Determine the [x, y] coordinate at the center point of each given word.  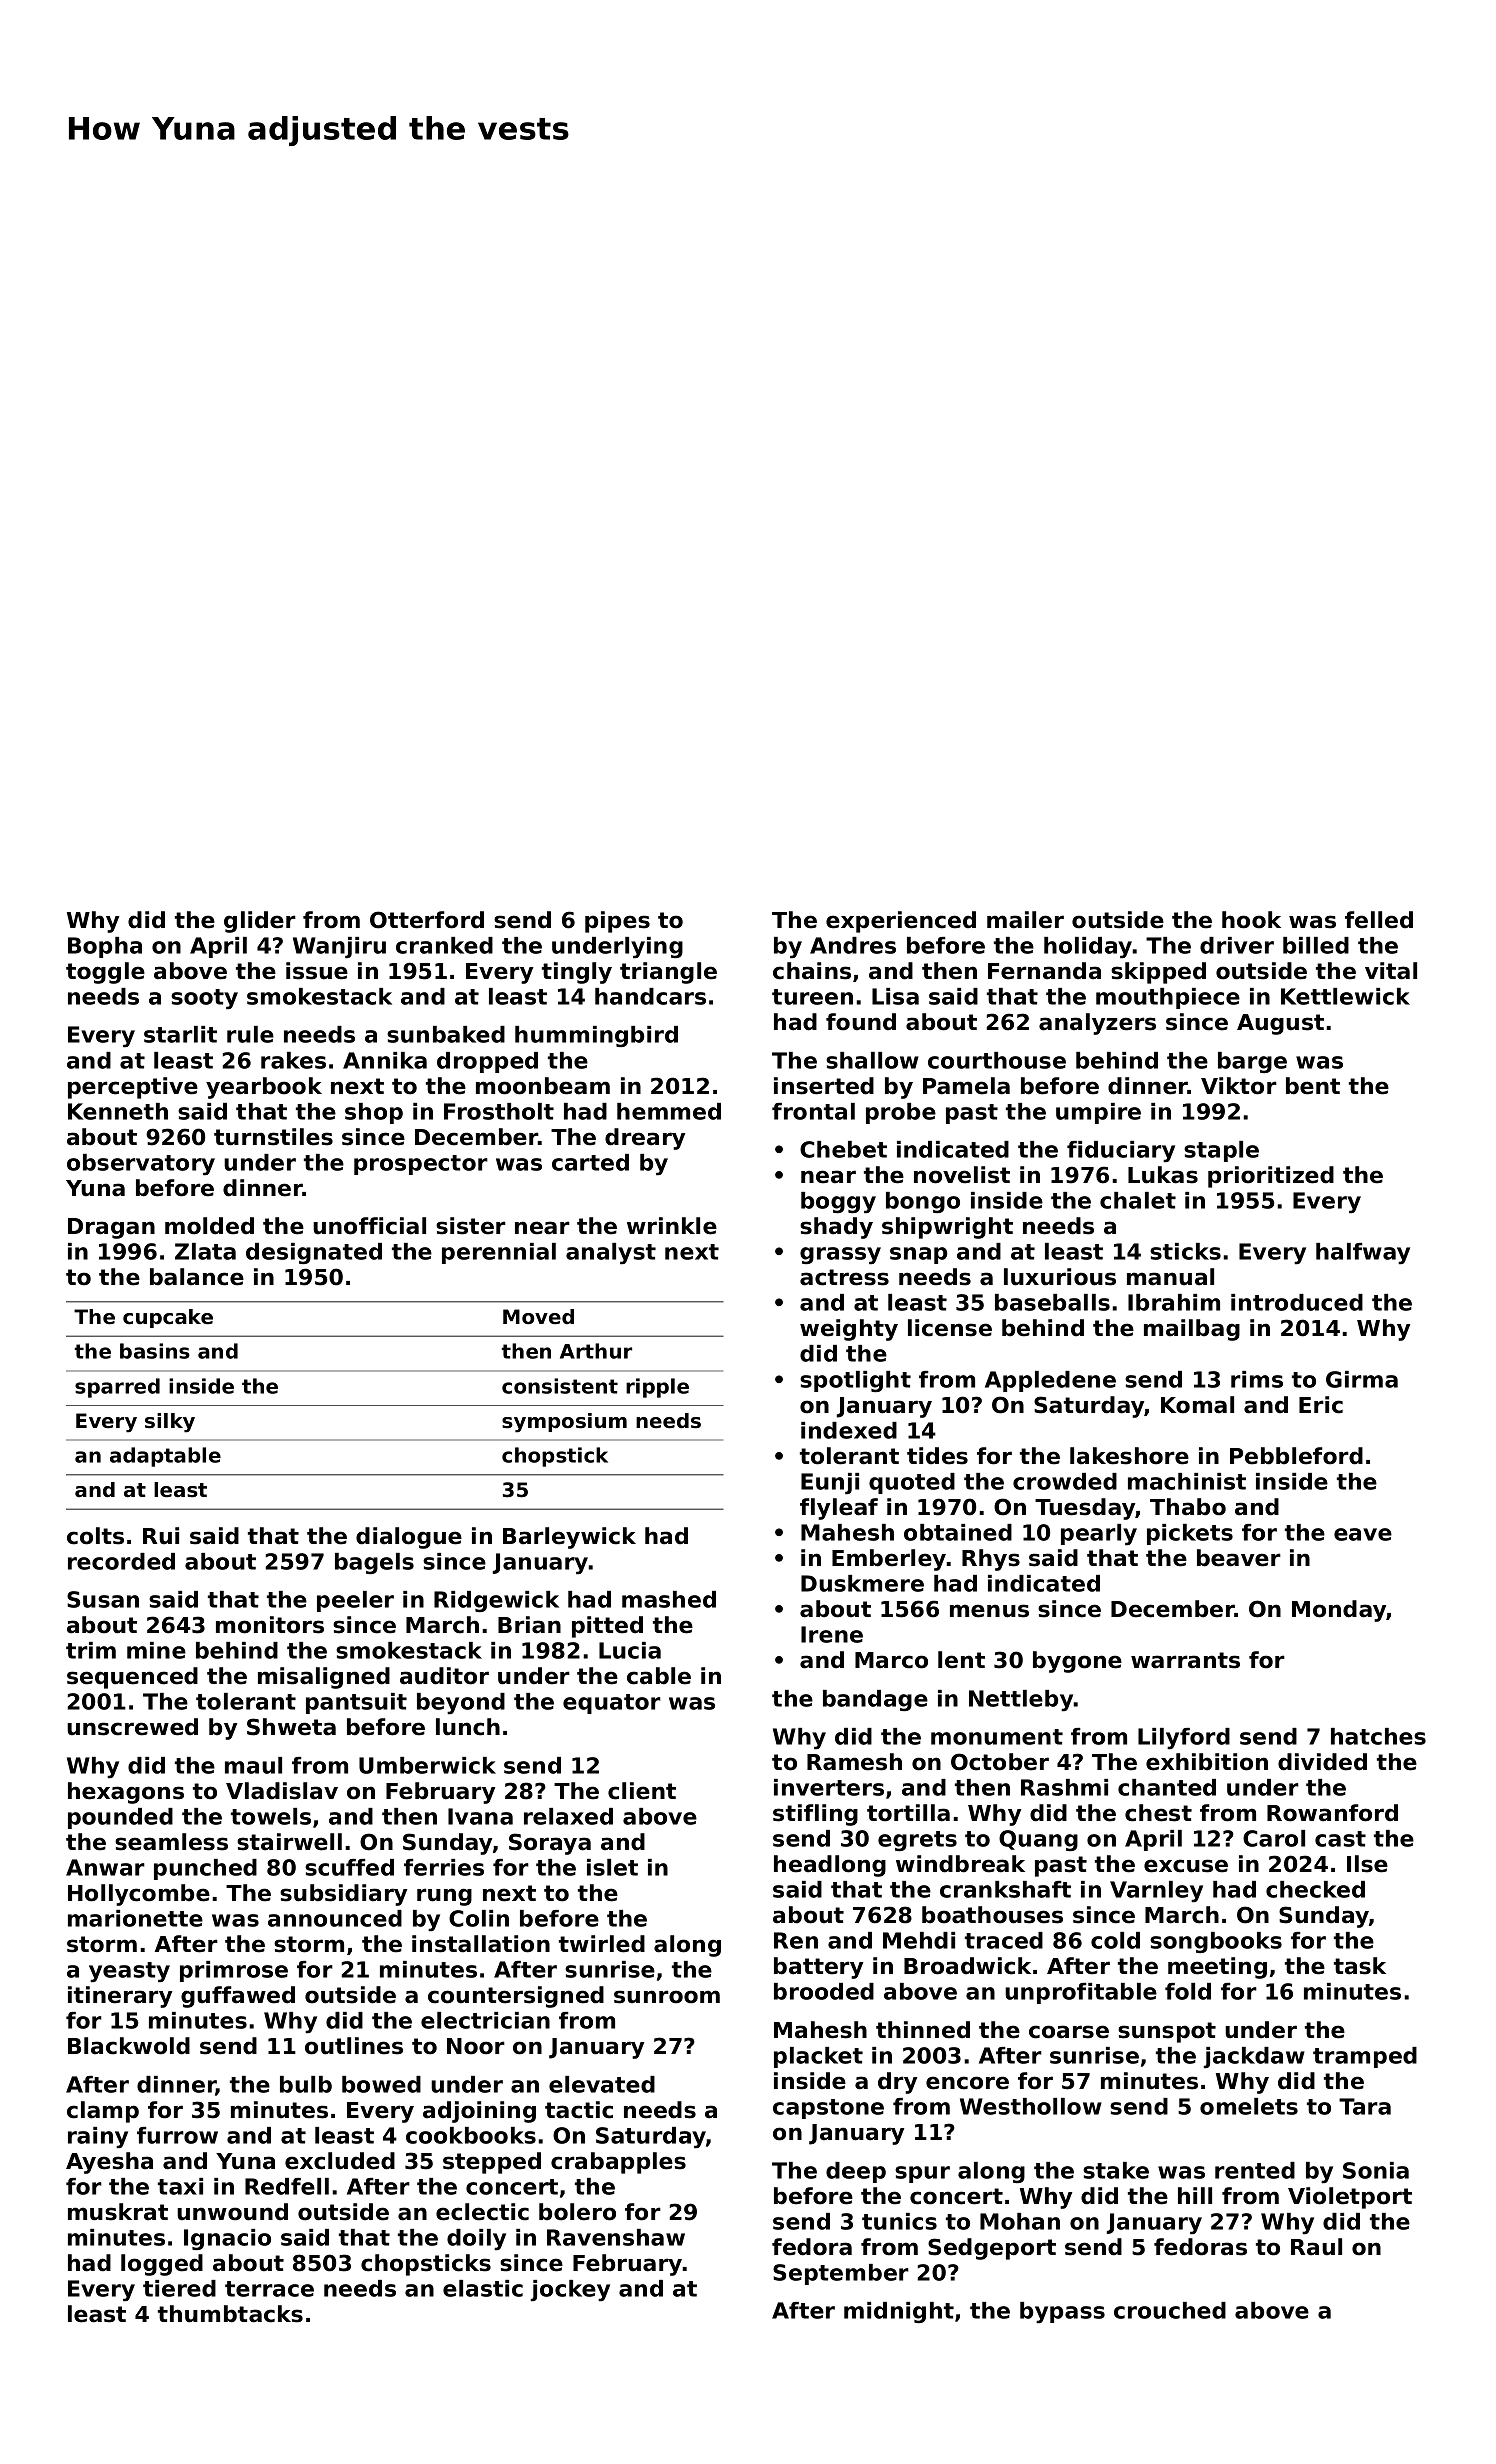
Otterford [427, 920]
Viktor [1239, 1086]
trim [91, 1650]
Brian [529, 1625]
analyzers [1097, 1024]
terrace [269, 2289]
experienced [901, 922]
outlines [354, 2046]
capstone [828, 2109]
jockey [570, 2291]
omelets [1249, 2106]
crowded [1065, 1481]
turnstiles [273, 1137]
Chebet [843, 1149]
